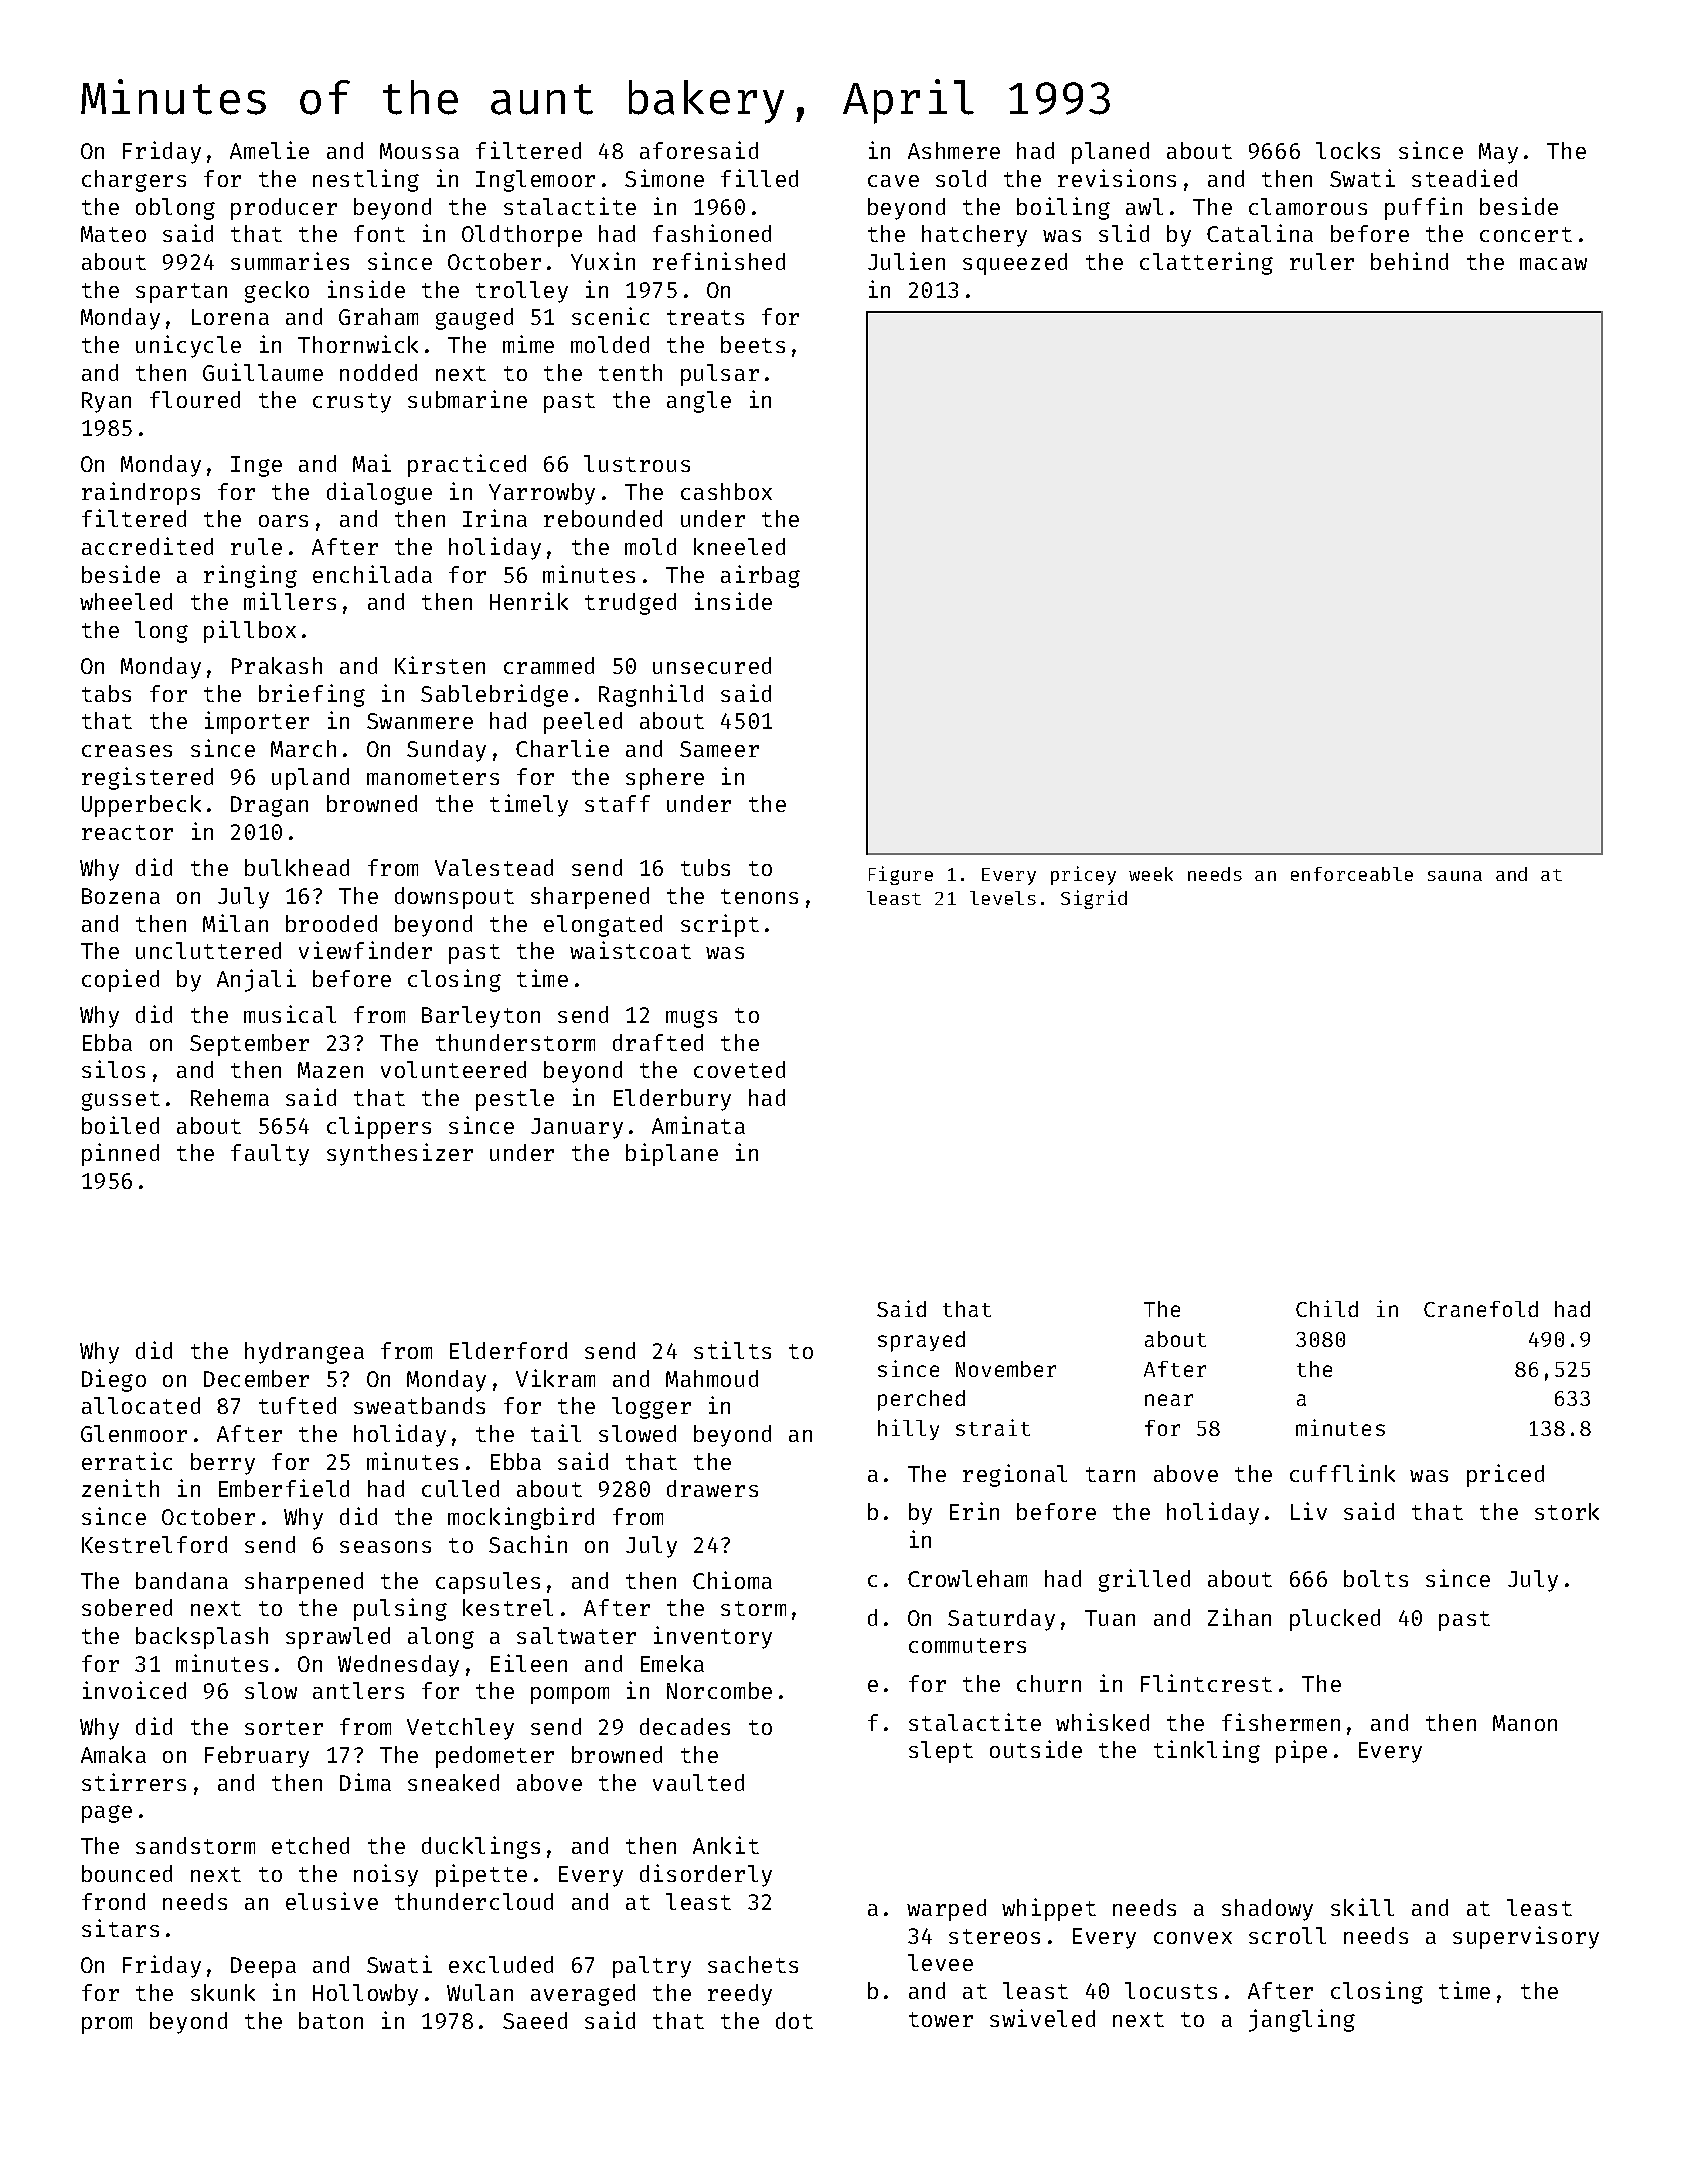  What do you see at coordinates (906, 261) in the screenshot?
I see `Julien` at bounding box center [906, 261].
